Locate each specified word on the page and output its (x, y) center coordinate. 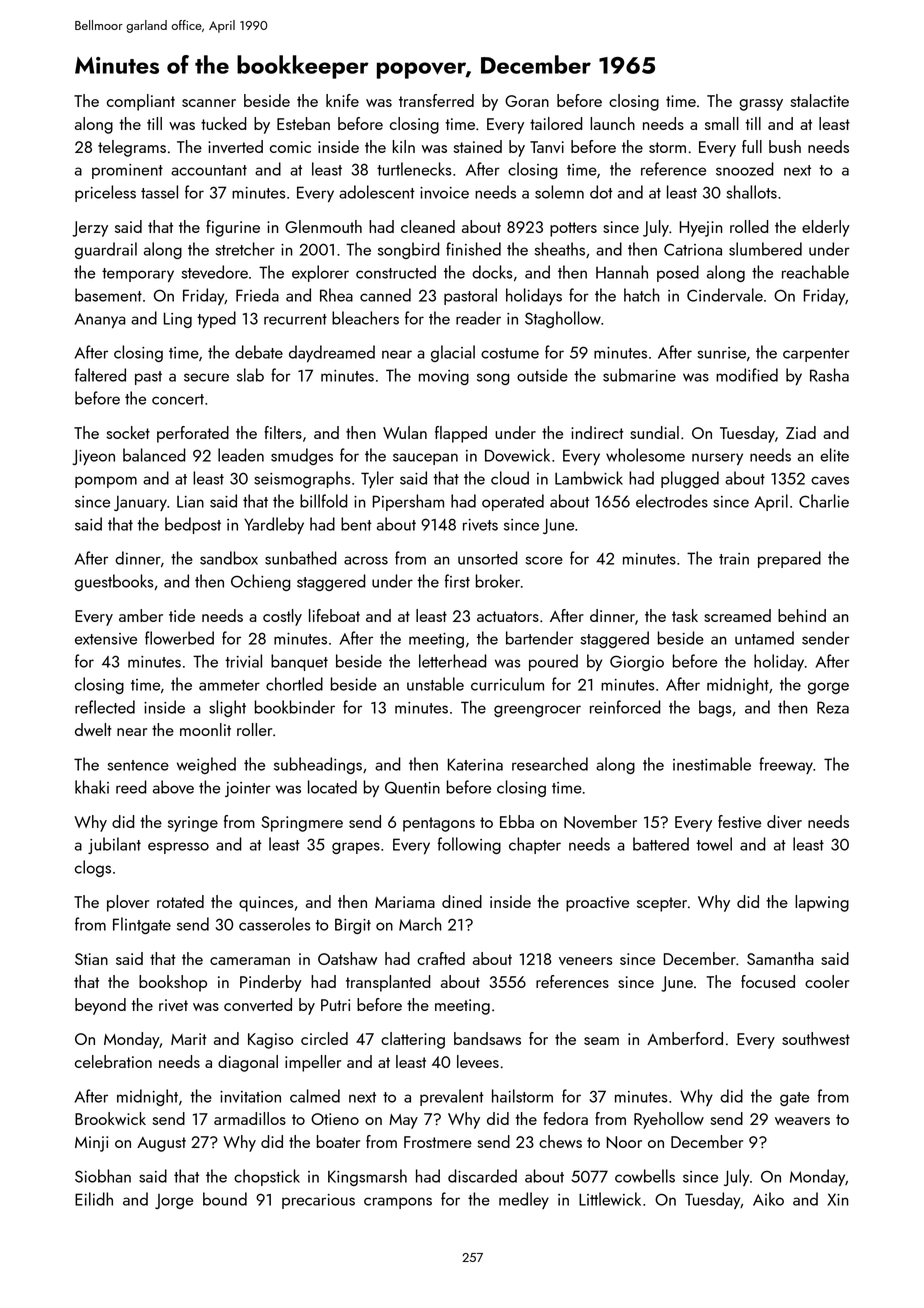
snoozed (745, 169)
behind (802, 615)
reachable (815, 272)
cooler (827, 981)
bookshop (173, 983)
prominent (127, 171)
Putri (335, 1005)
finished (473, 249)
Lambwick (589, 478)
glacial (453, 353)
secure (206, 377)
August (161, 1144)
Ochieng (260, 582)
